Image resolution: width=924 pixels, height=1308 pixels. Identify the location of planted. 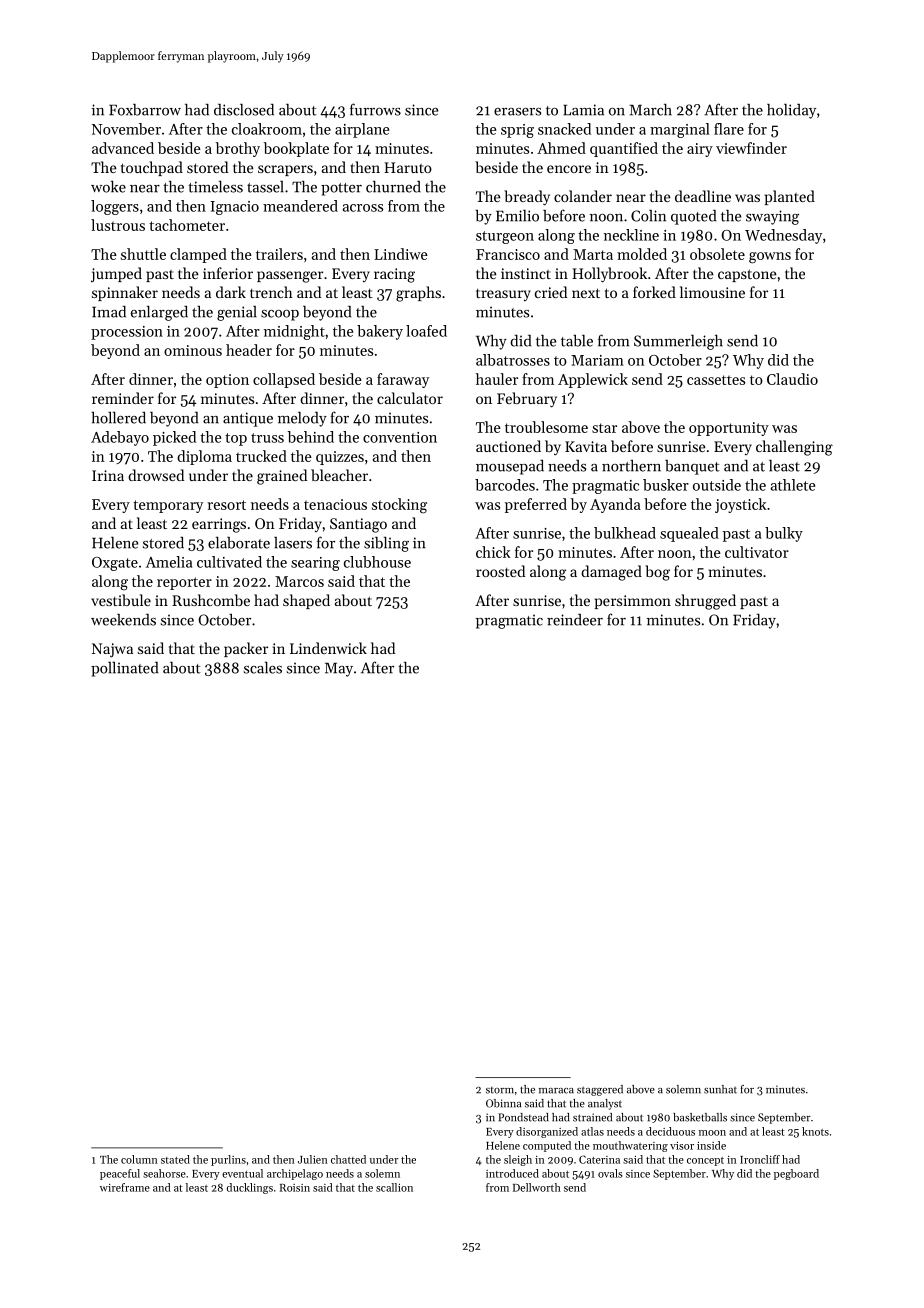
(790, 197).
